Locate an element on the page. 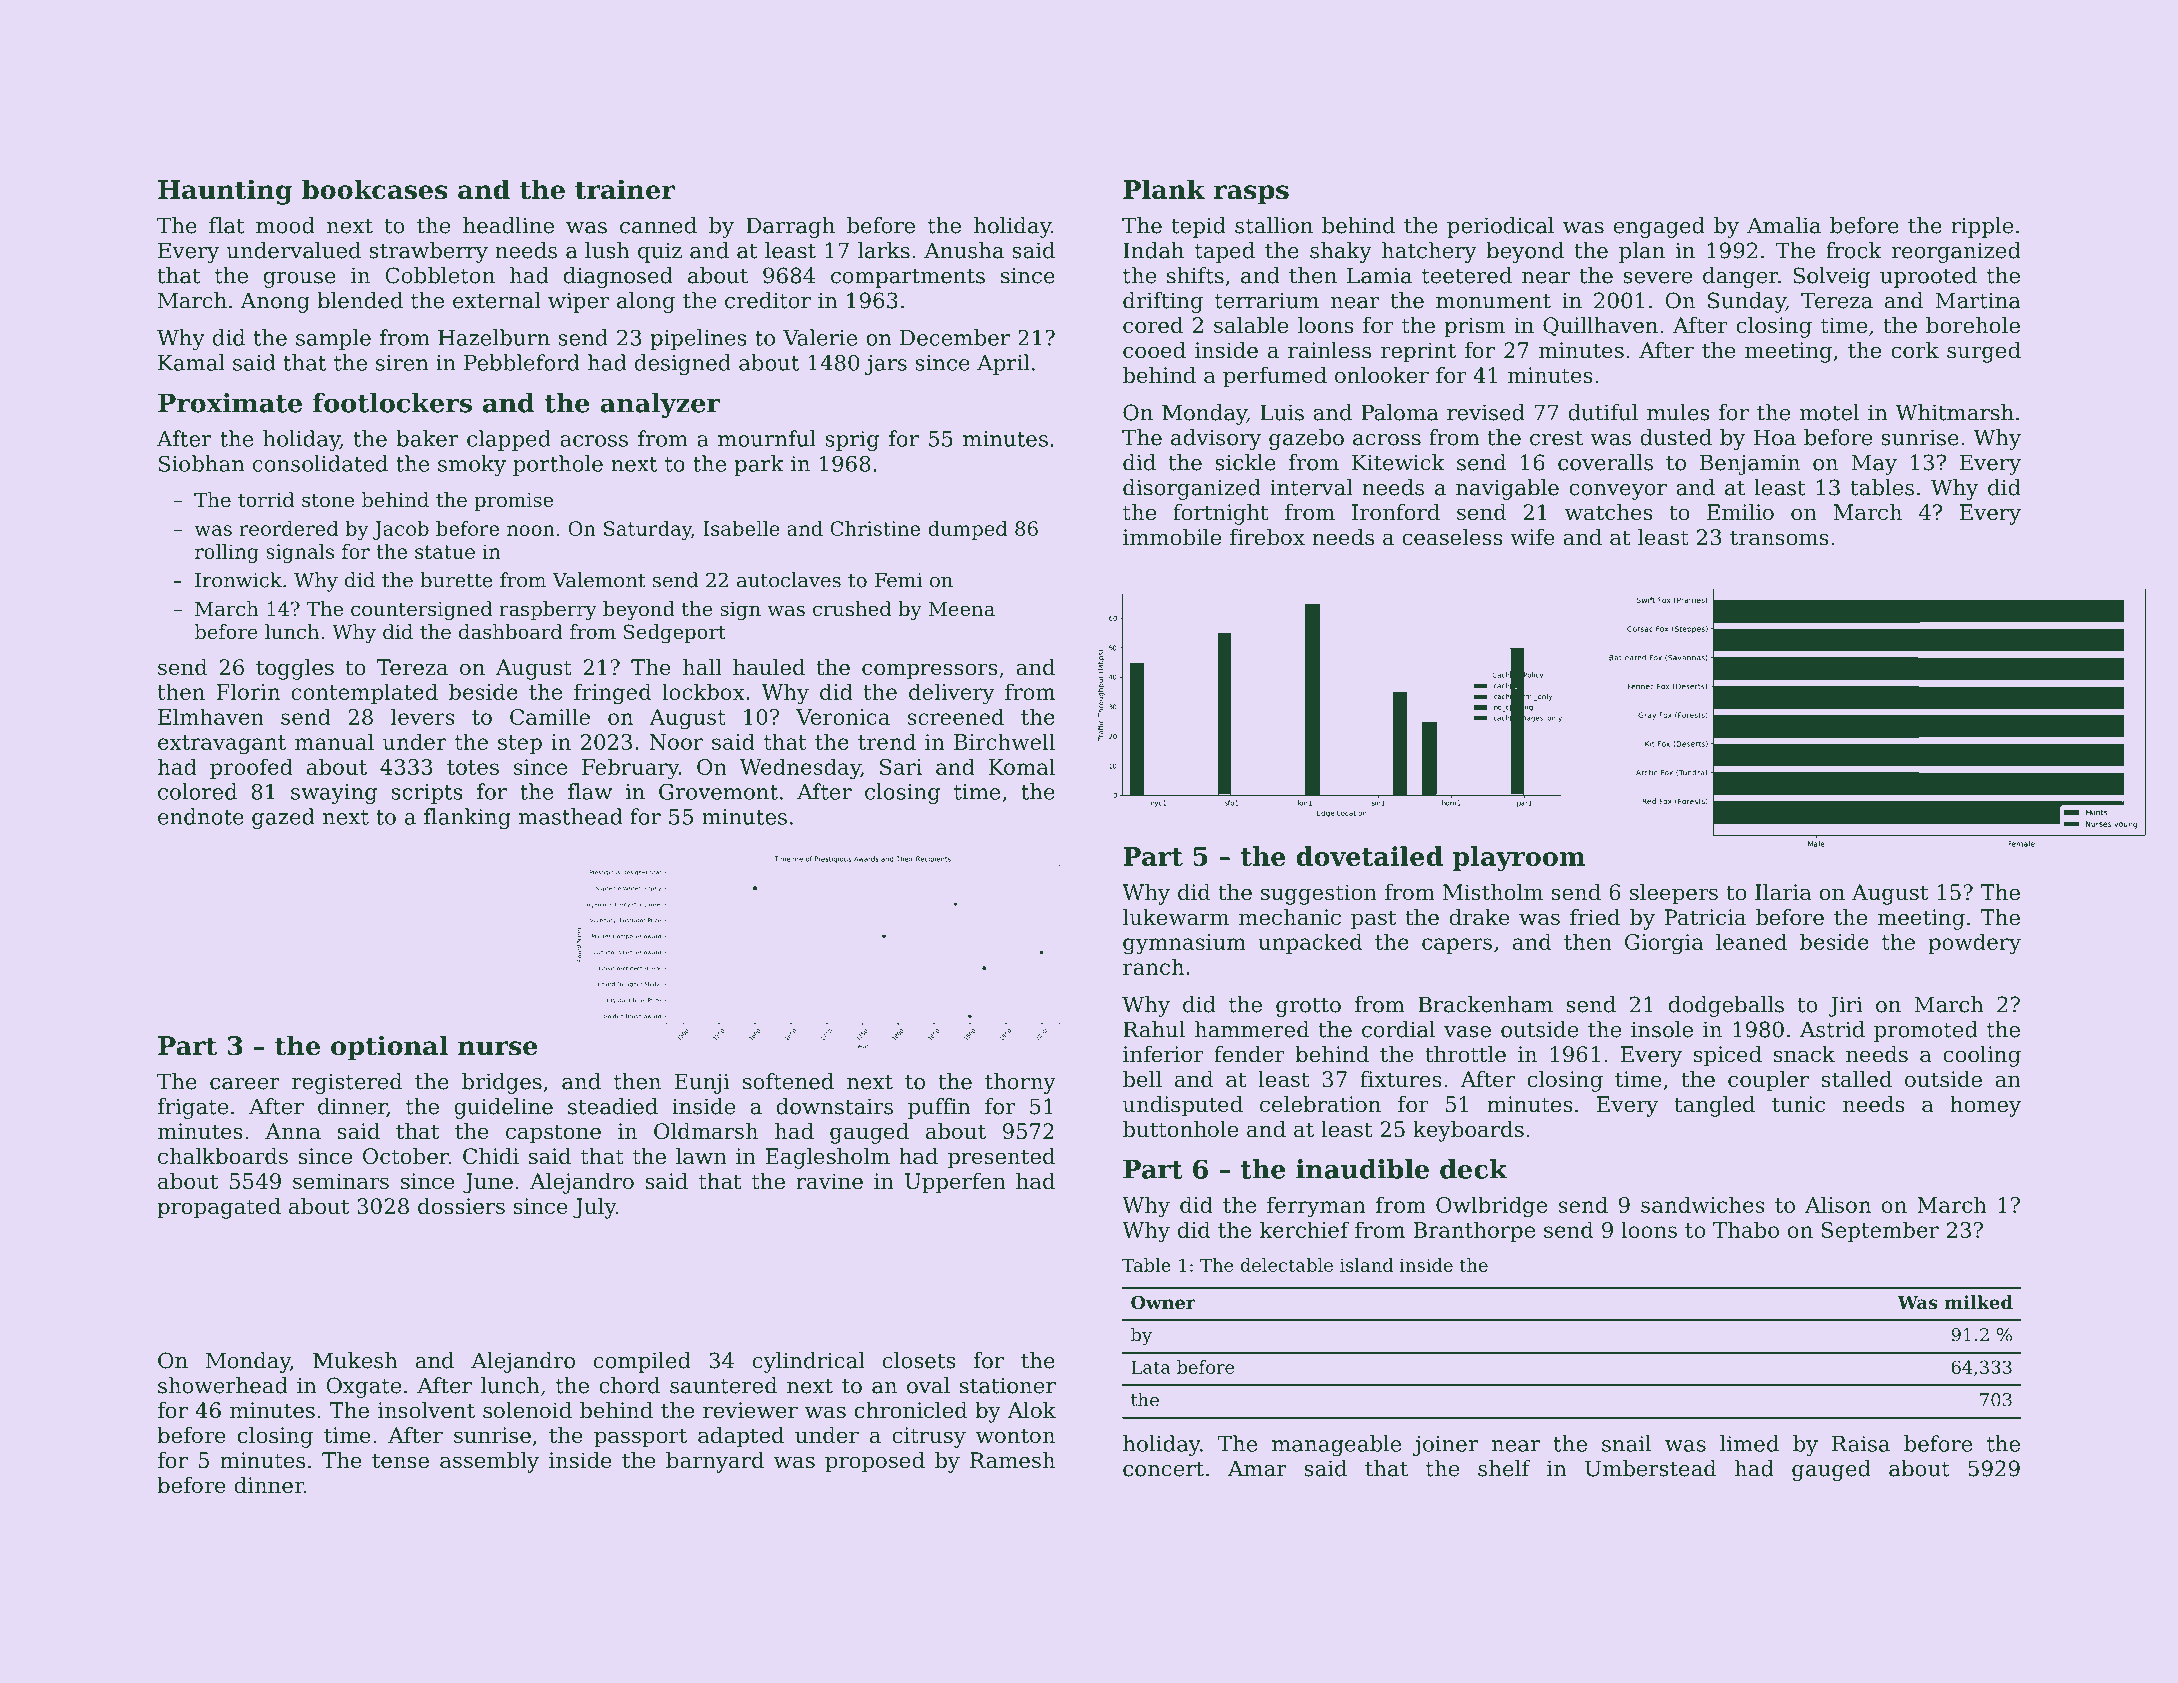 This page has width=2178, height=1683. Kamal is located at coordinates (191, 362).
